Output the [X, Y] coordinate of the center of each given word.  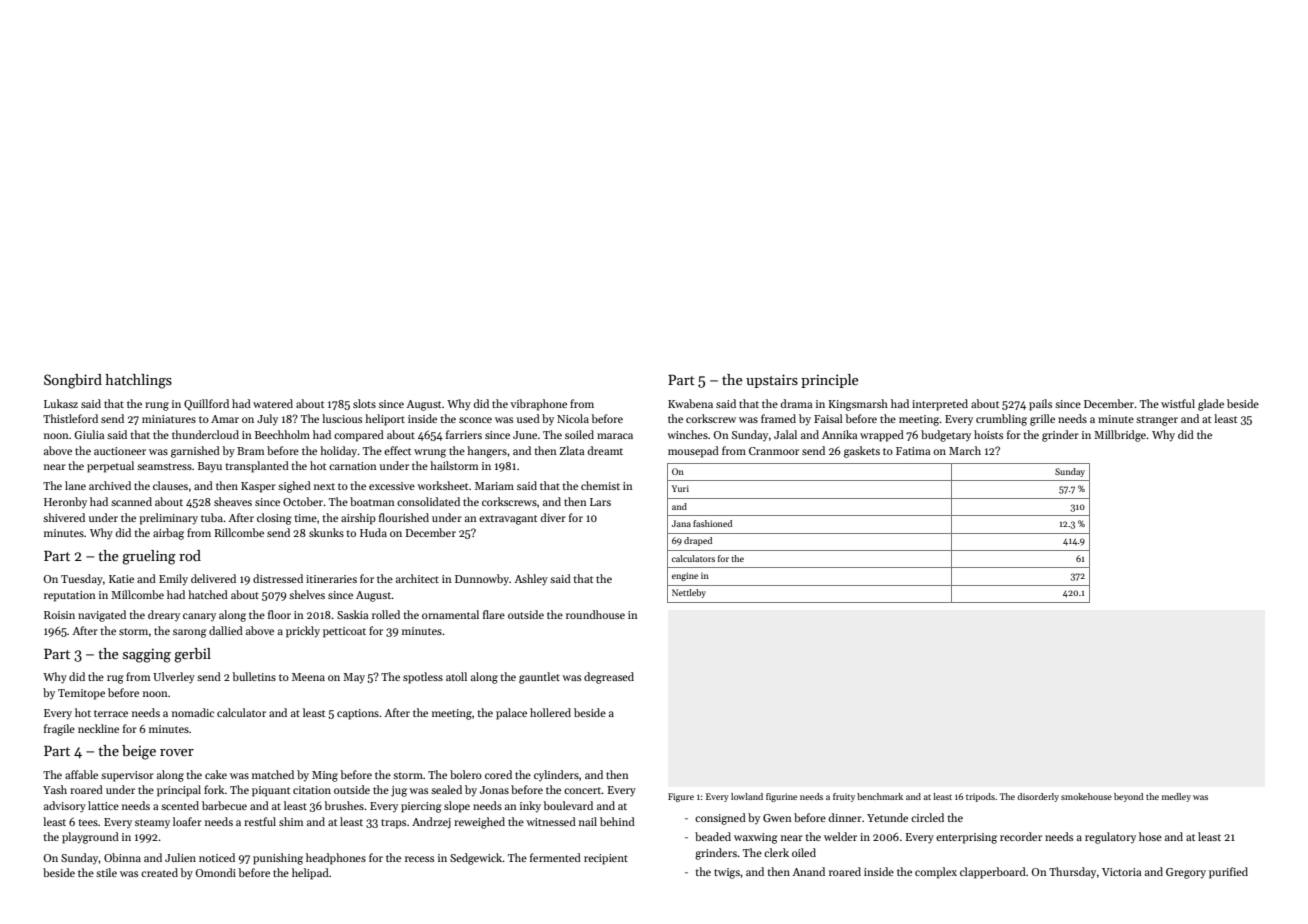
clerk [776, 852]
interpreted [940, 405]
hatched [208, 594]
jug [399, 791]
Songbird [73, 381]
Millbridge [1120, 436]
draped [698, 541]
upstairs [772, 381]
